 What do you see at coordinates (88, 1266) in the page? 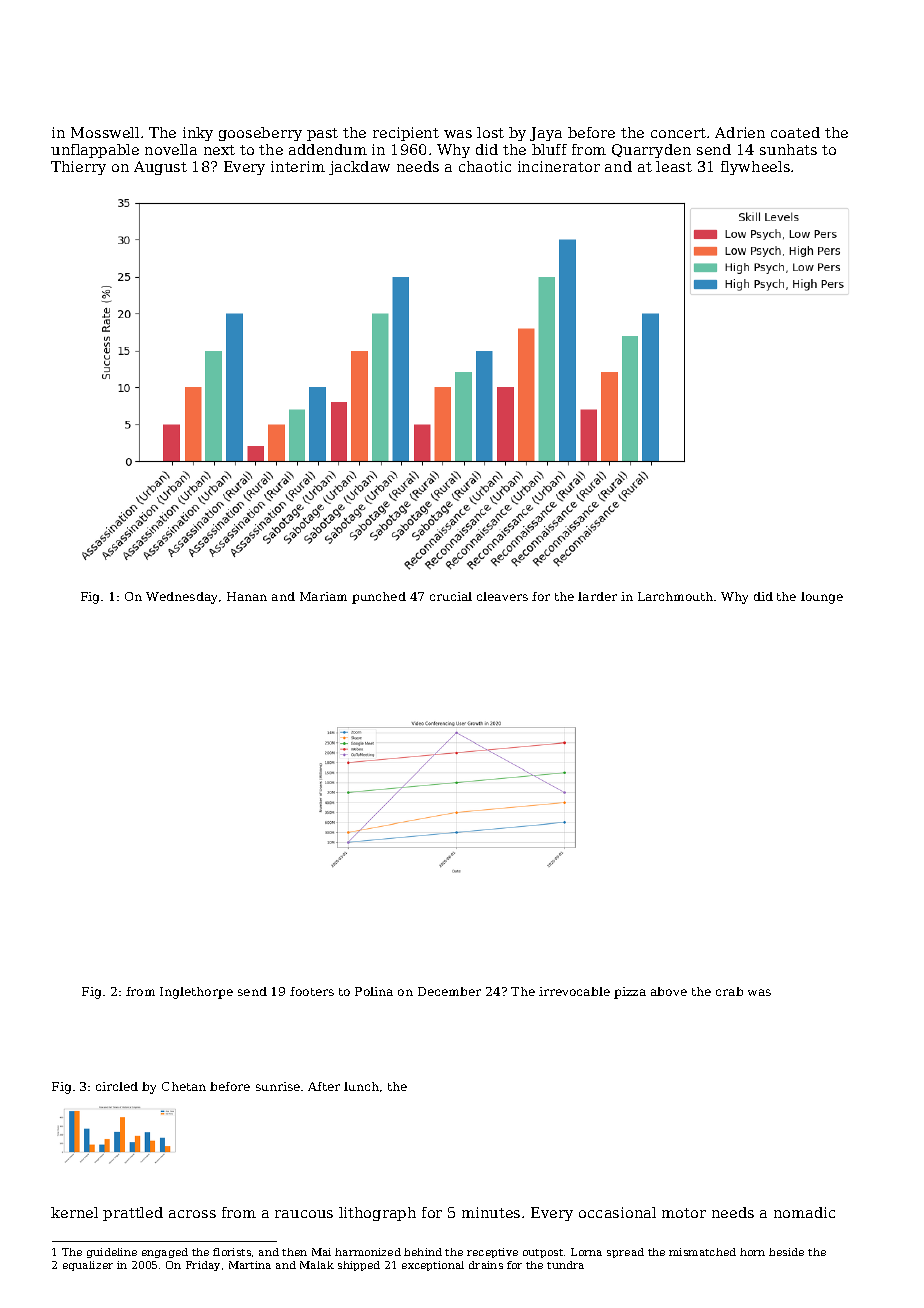
I see `equalizer` at bounding box center [88, 1266].
